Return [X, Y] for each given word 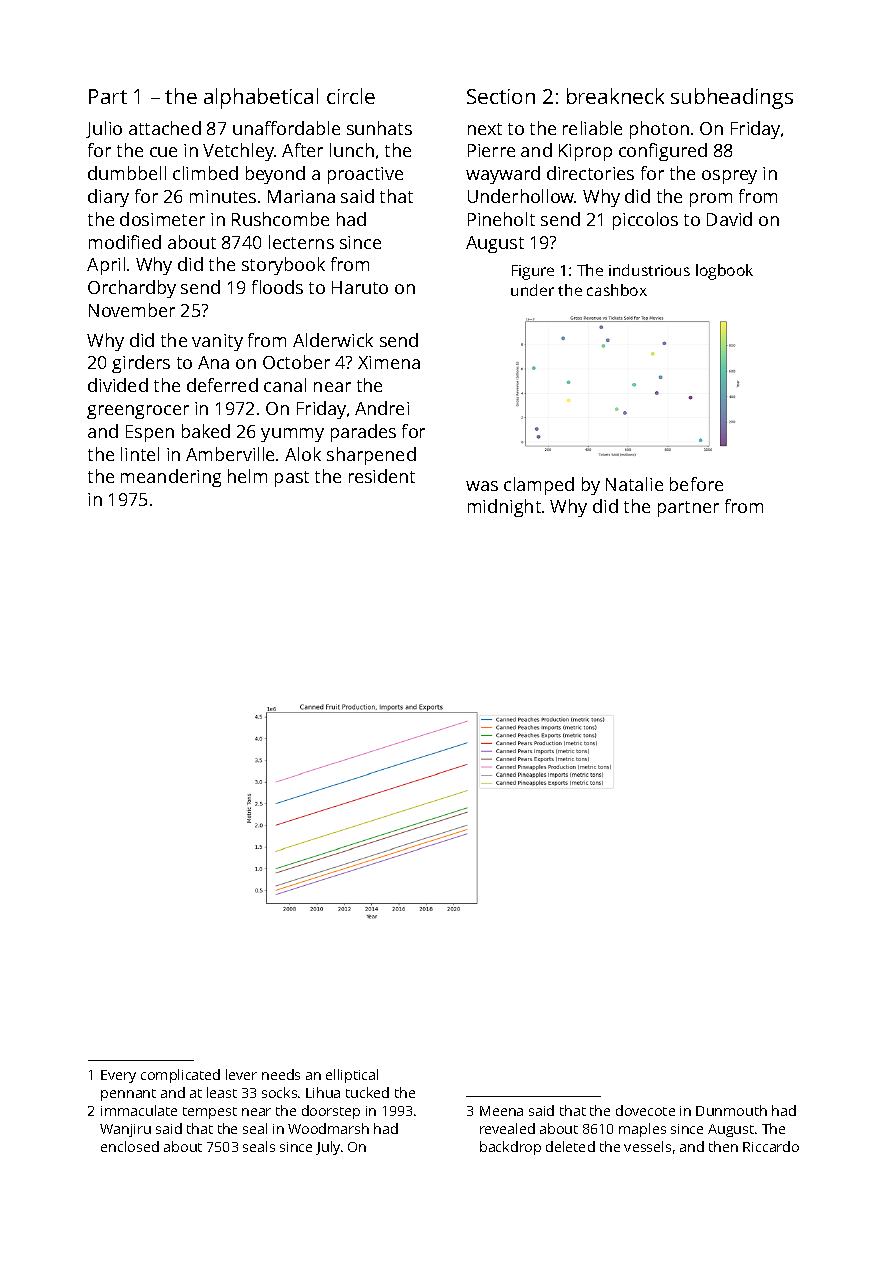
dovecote [645, 1110]
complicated [180, 1076]
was [482, 486]
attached [165, 128]
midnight [504, 508]
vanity [217, 342]
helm [247, 476]
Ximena [389, 362]
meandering [171, 478]
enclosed [130, 1146]
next [485, 129]
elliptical [352, 1076]
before [696, 484]
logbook [724, 272]
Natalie [634, 484]
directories [590, 173]
